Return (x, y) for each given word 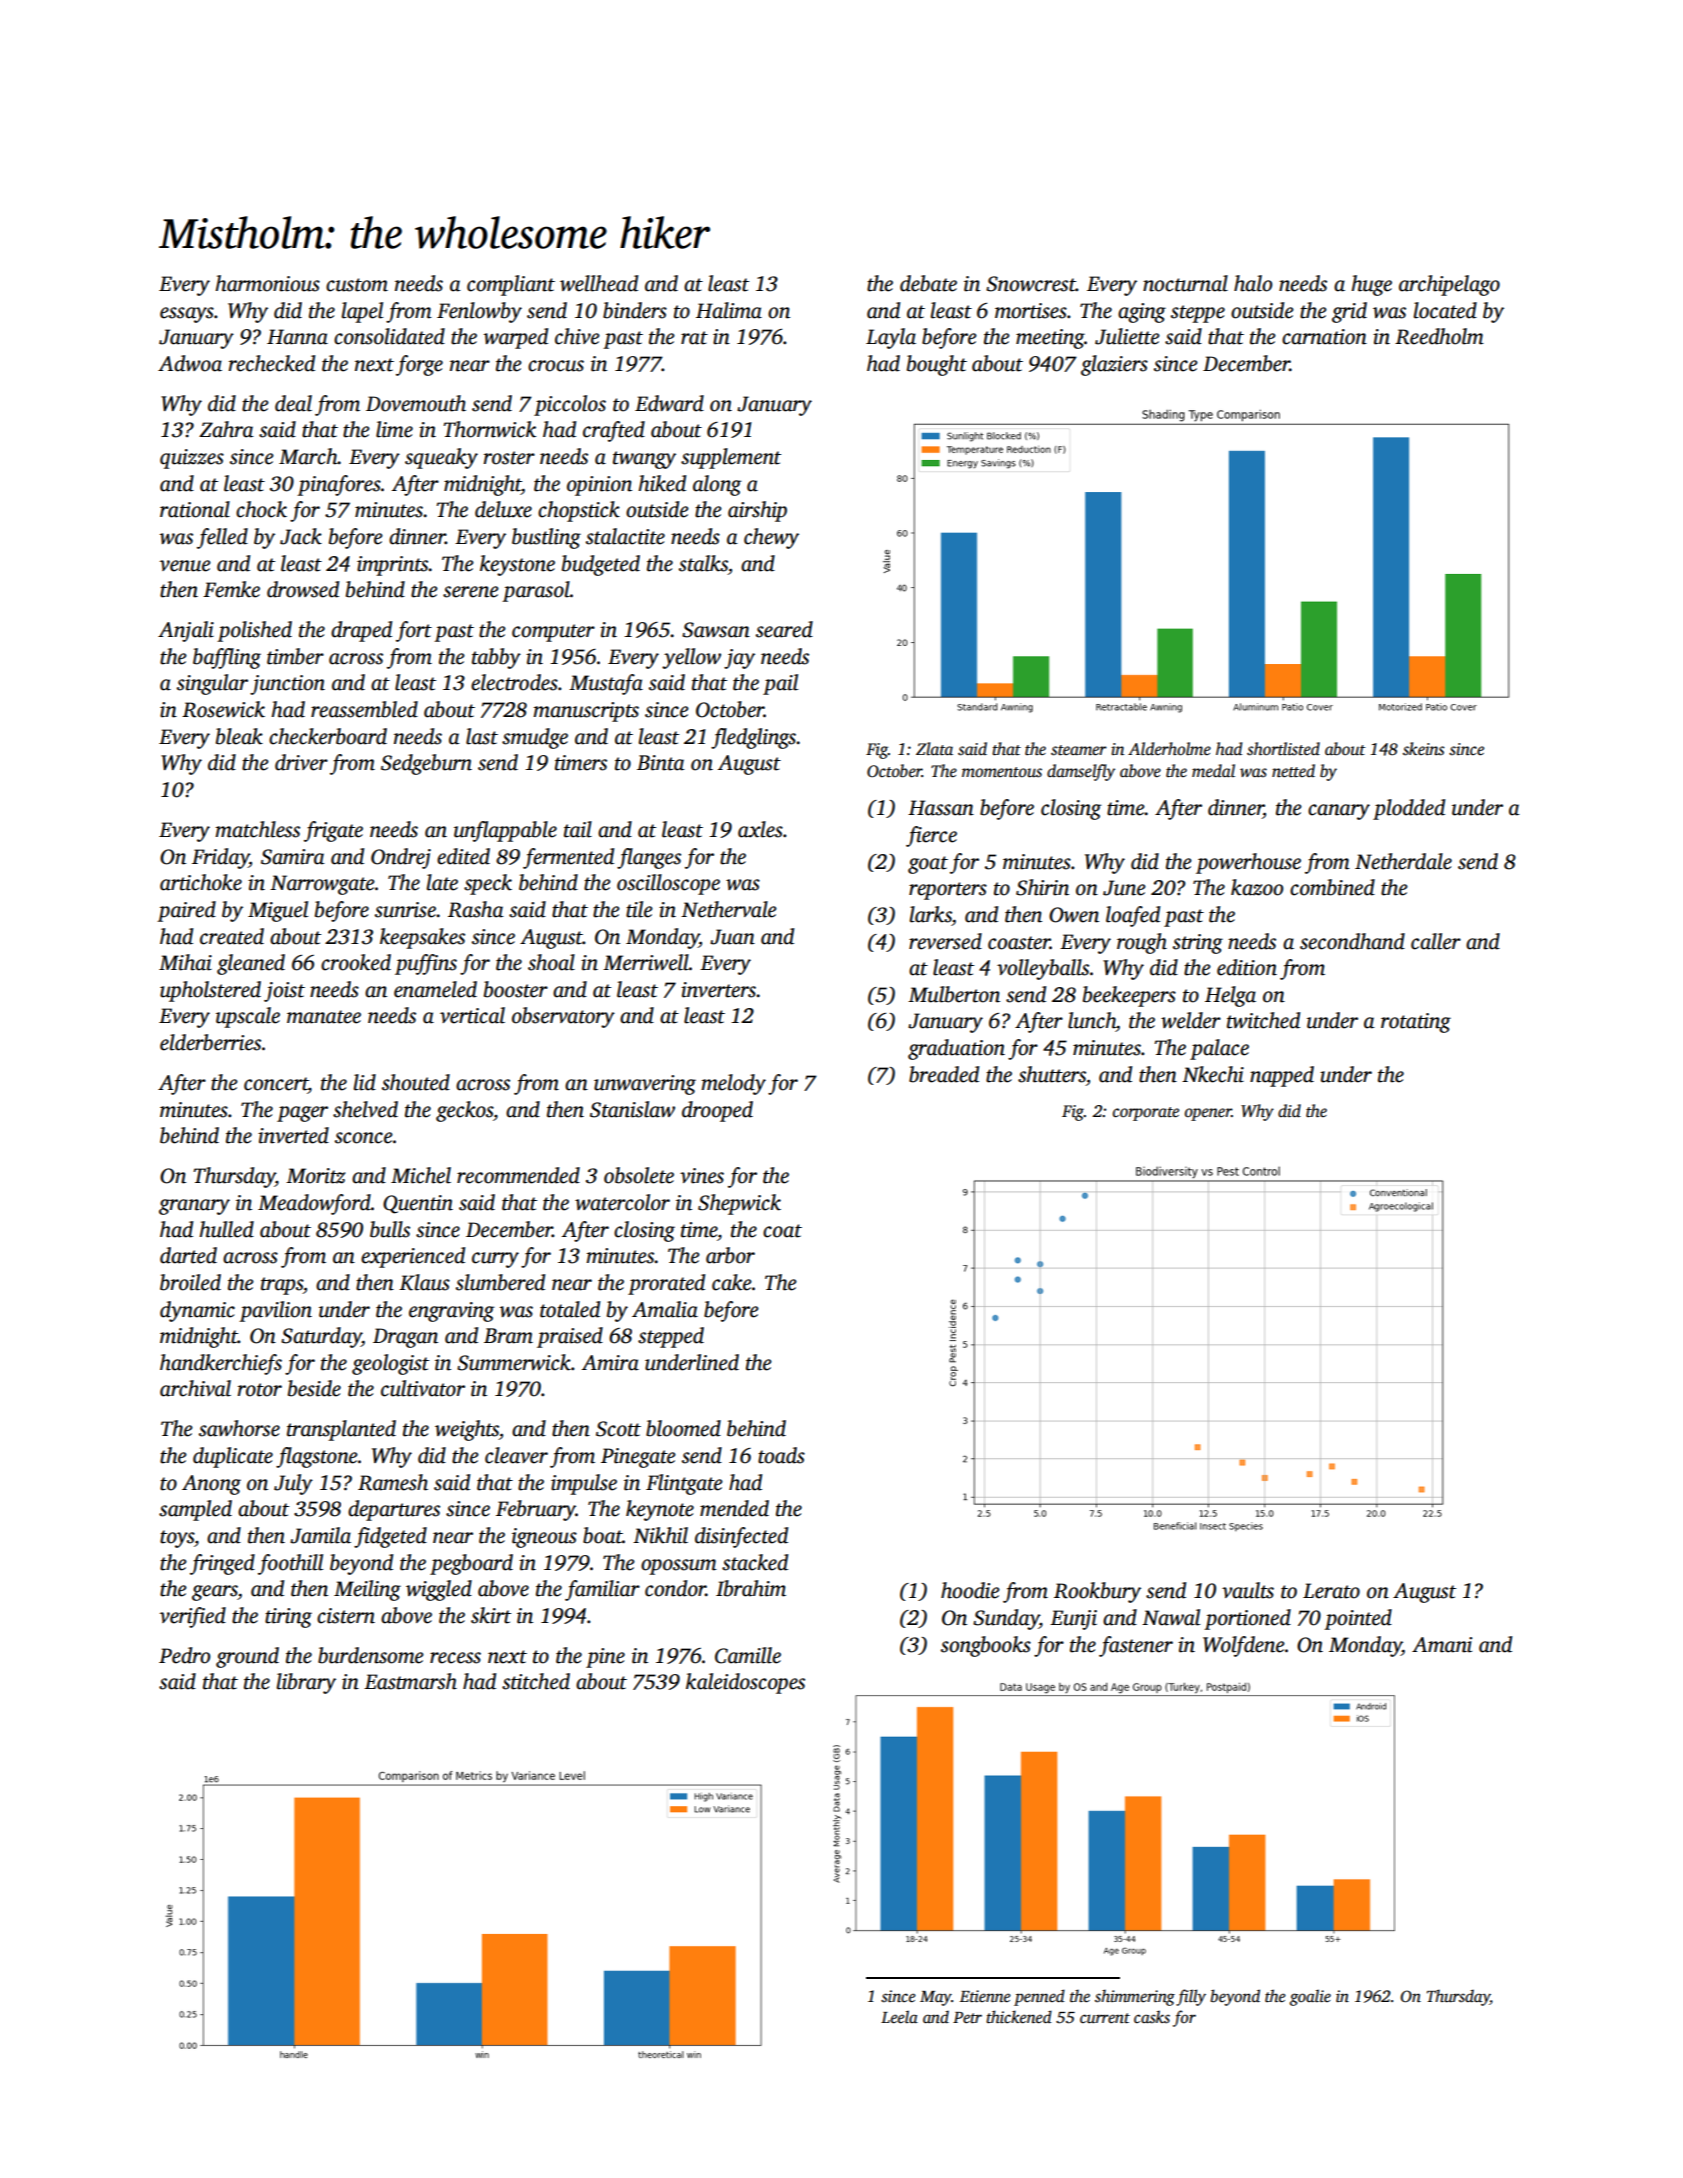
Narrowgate (322, 885)
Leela (899, 2017)
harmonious (267, 283)
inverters (718, 990)
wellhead (599, 283)
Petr (967, 2017)
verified (193, 1617)
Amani (1442, 1645)
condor (675, 1588)
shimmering (1135, 1998)
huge (1371, 285)
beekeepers (1129, 996)
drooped (717, 1111)
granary (194, 1207)
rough (1142, 943)
